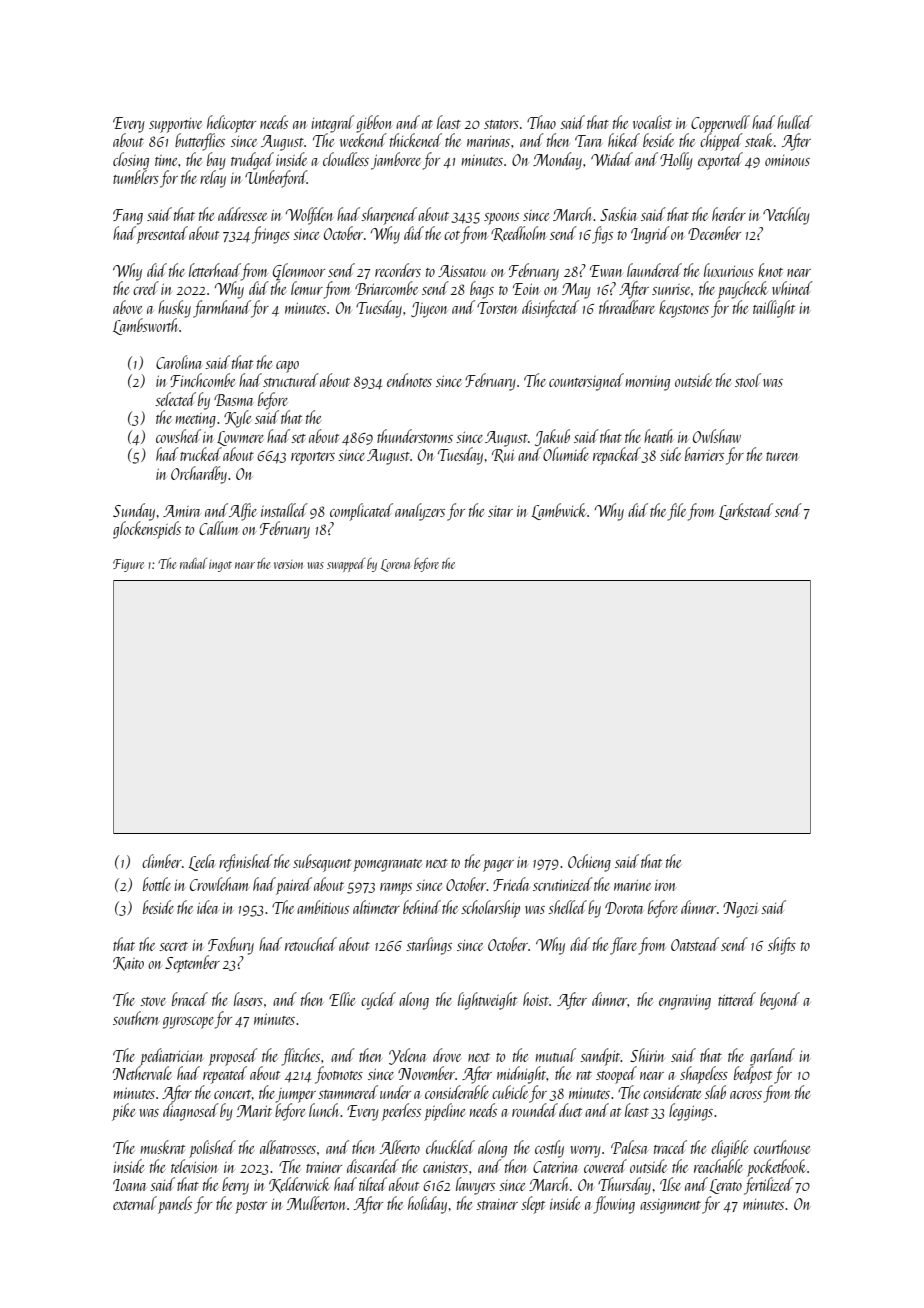 The width and height of the image is (924, 1308). What do you see at coordinates (768, 1186) in the image?
I see `fertilized` at bounding box center [768, 1186].
